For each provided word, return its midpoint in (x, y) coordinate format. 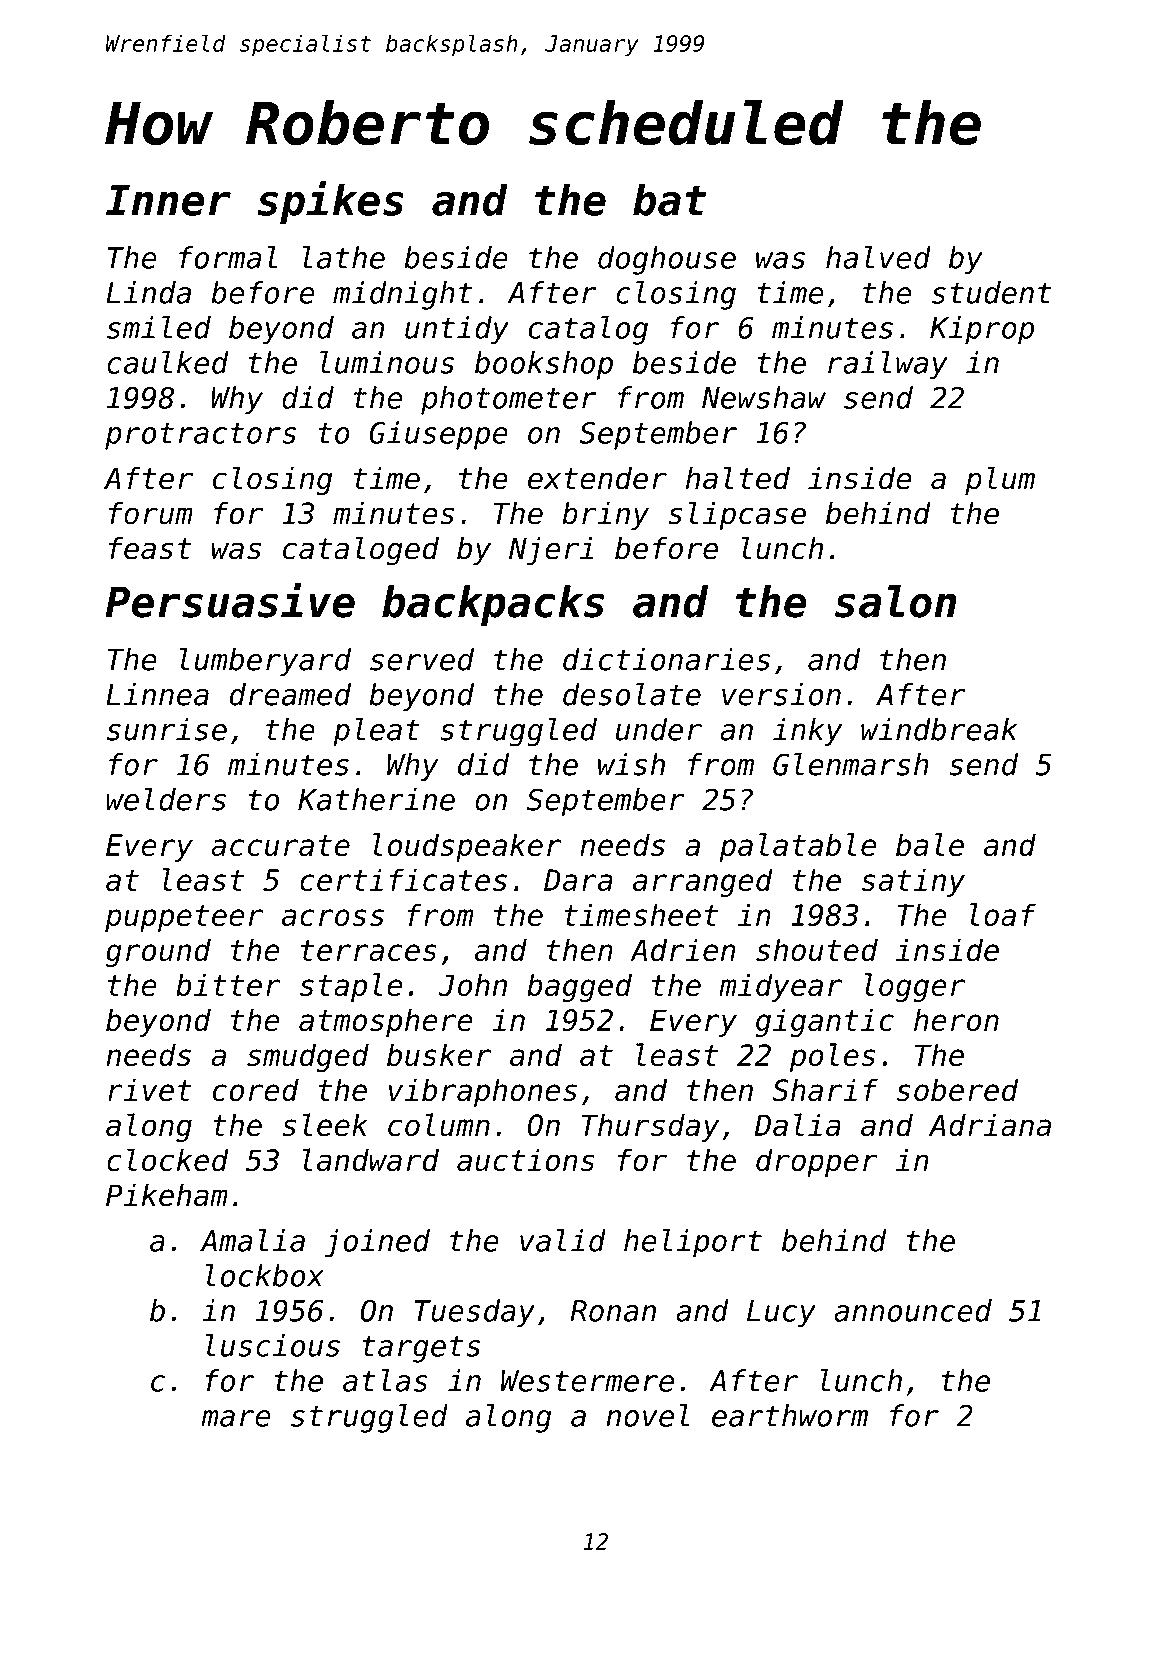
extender (597, 478)
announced (913, 1310)
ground (158, 952)
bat (669, 199)
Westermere (587, 1381)
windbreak (939, 729)
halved (878, 257)
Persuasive (230, 600)
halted (738, 478)
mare (236, 1418)
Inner (168, 200)
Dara (578, 880)
